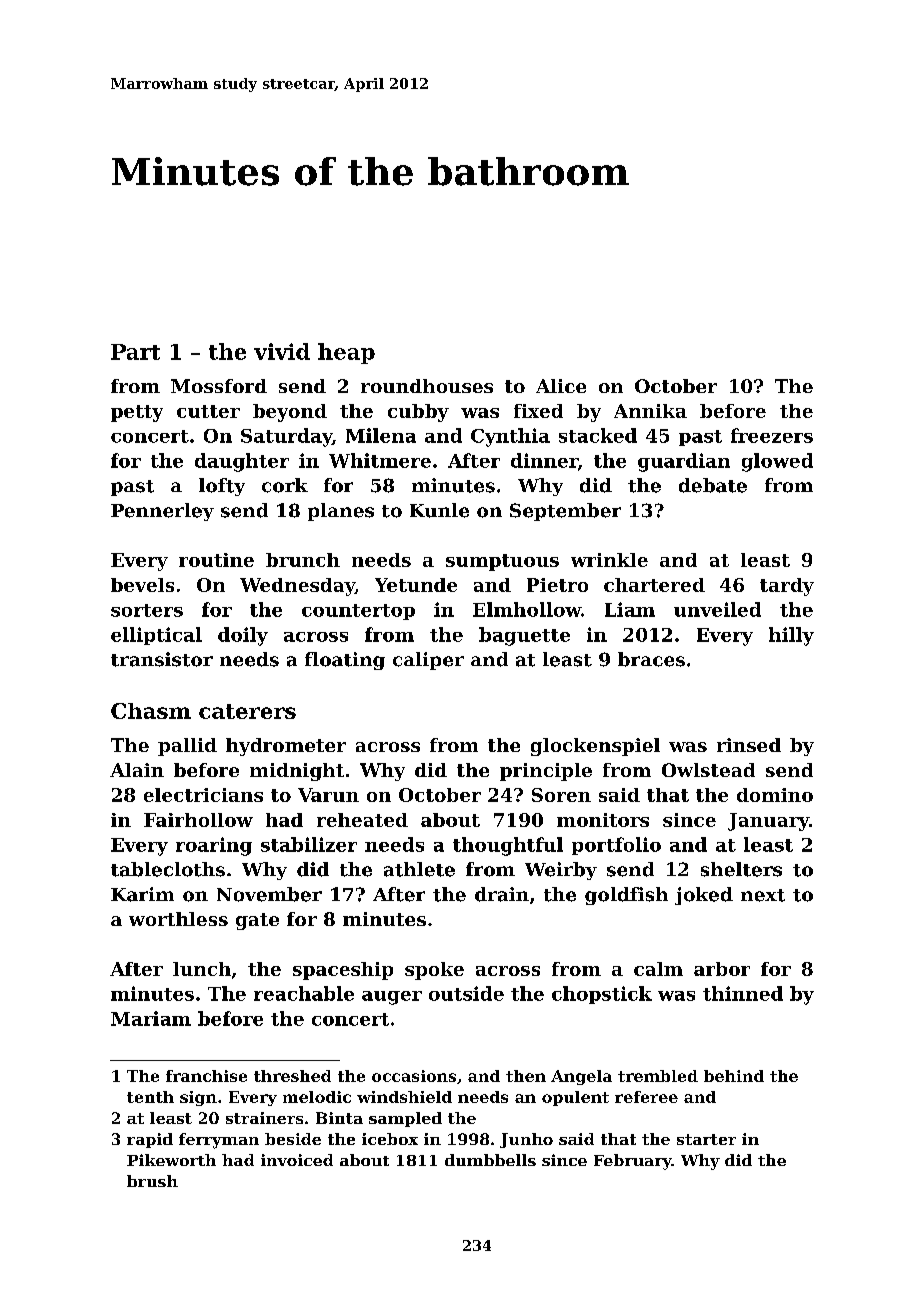 This document has width=924, height=1314. I want to click on Chasm, so click(151, 711).
